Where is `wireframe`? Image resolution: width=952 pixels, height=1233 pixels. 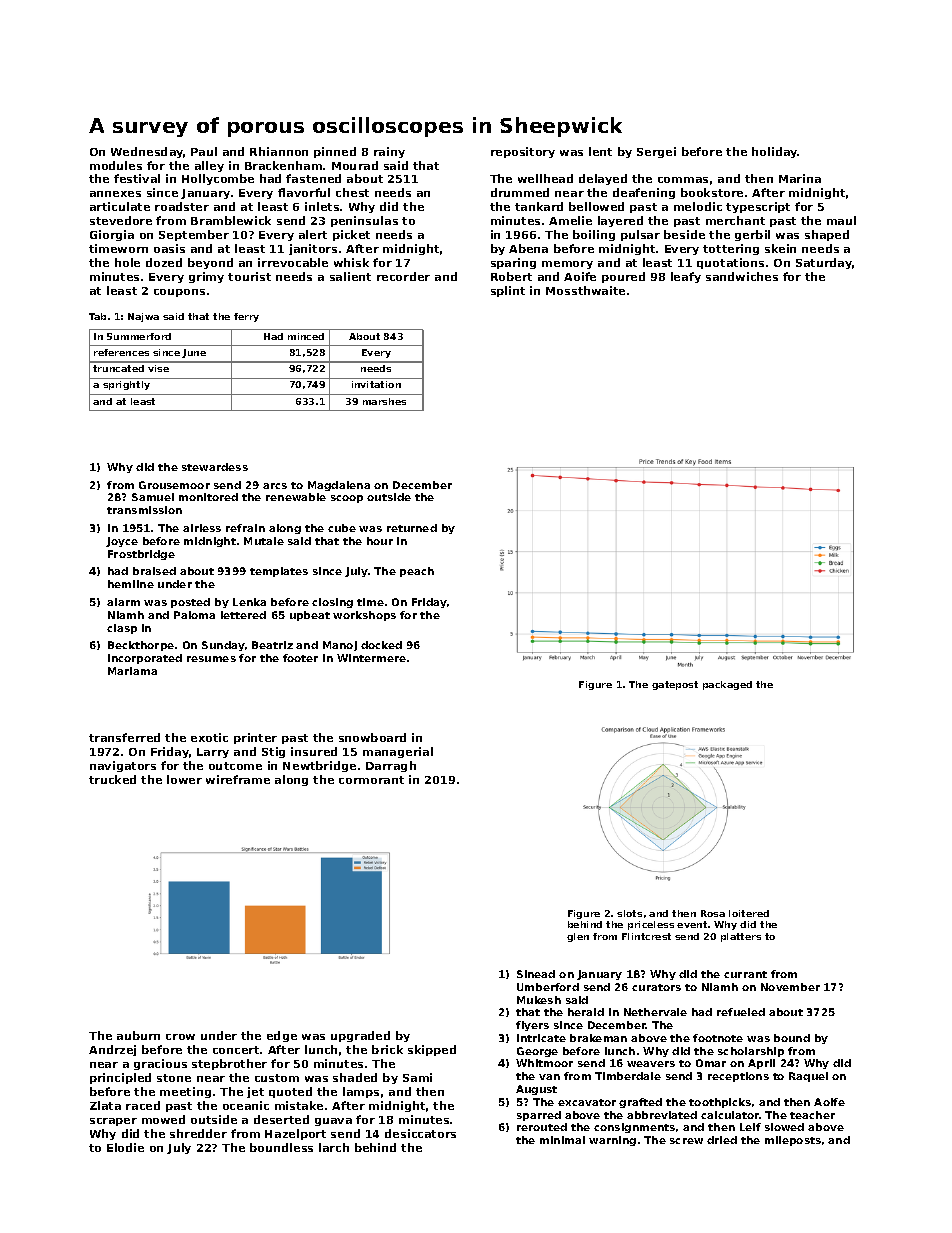 wireframe is located at coordinates (238, 779).
